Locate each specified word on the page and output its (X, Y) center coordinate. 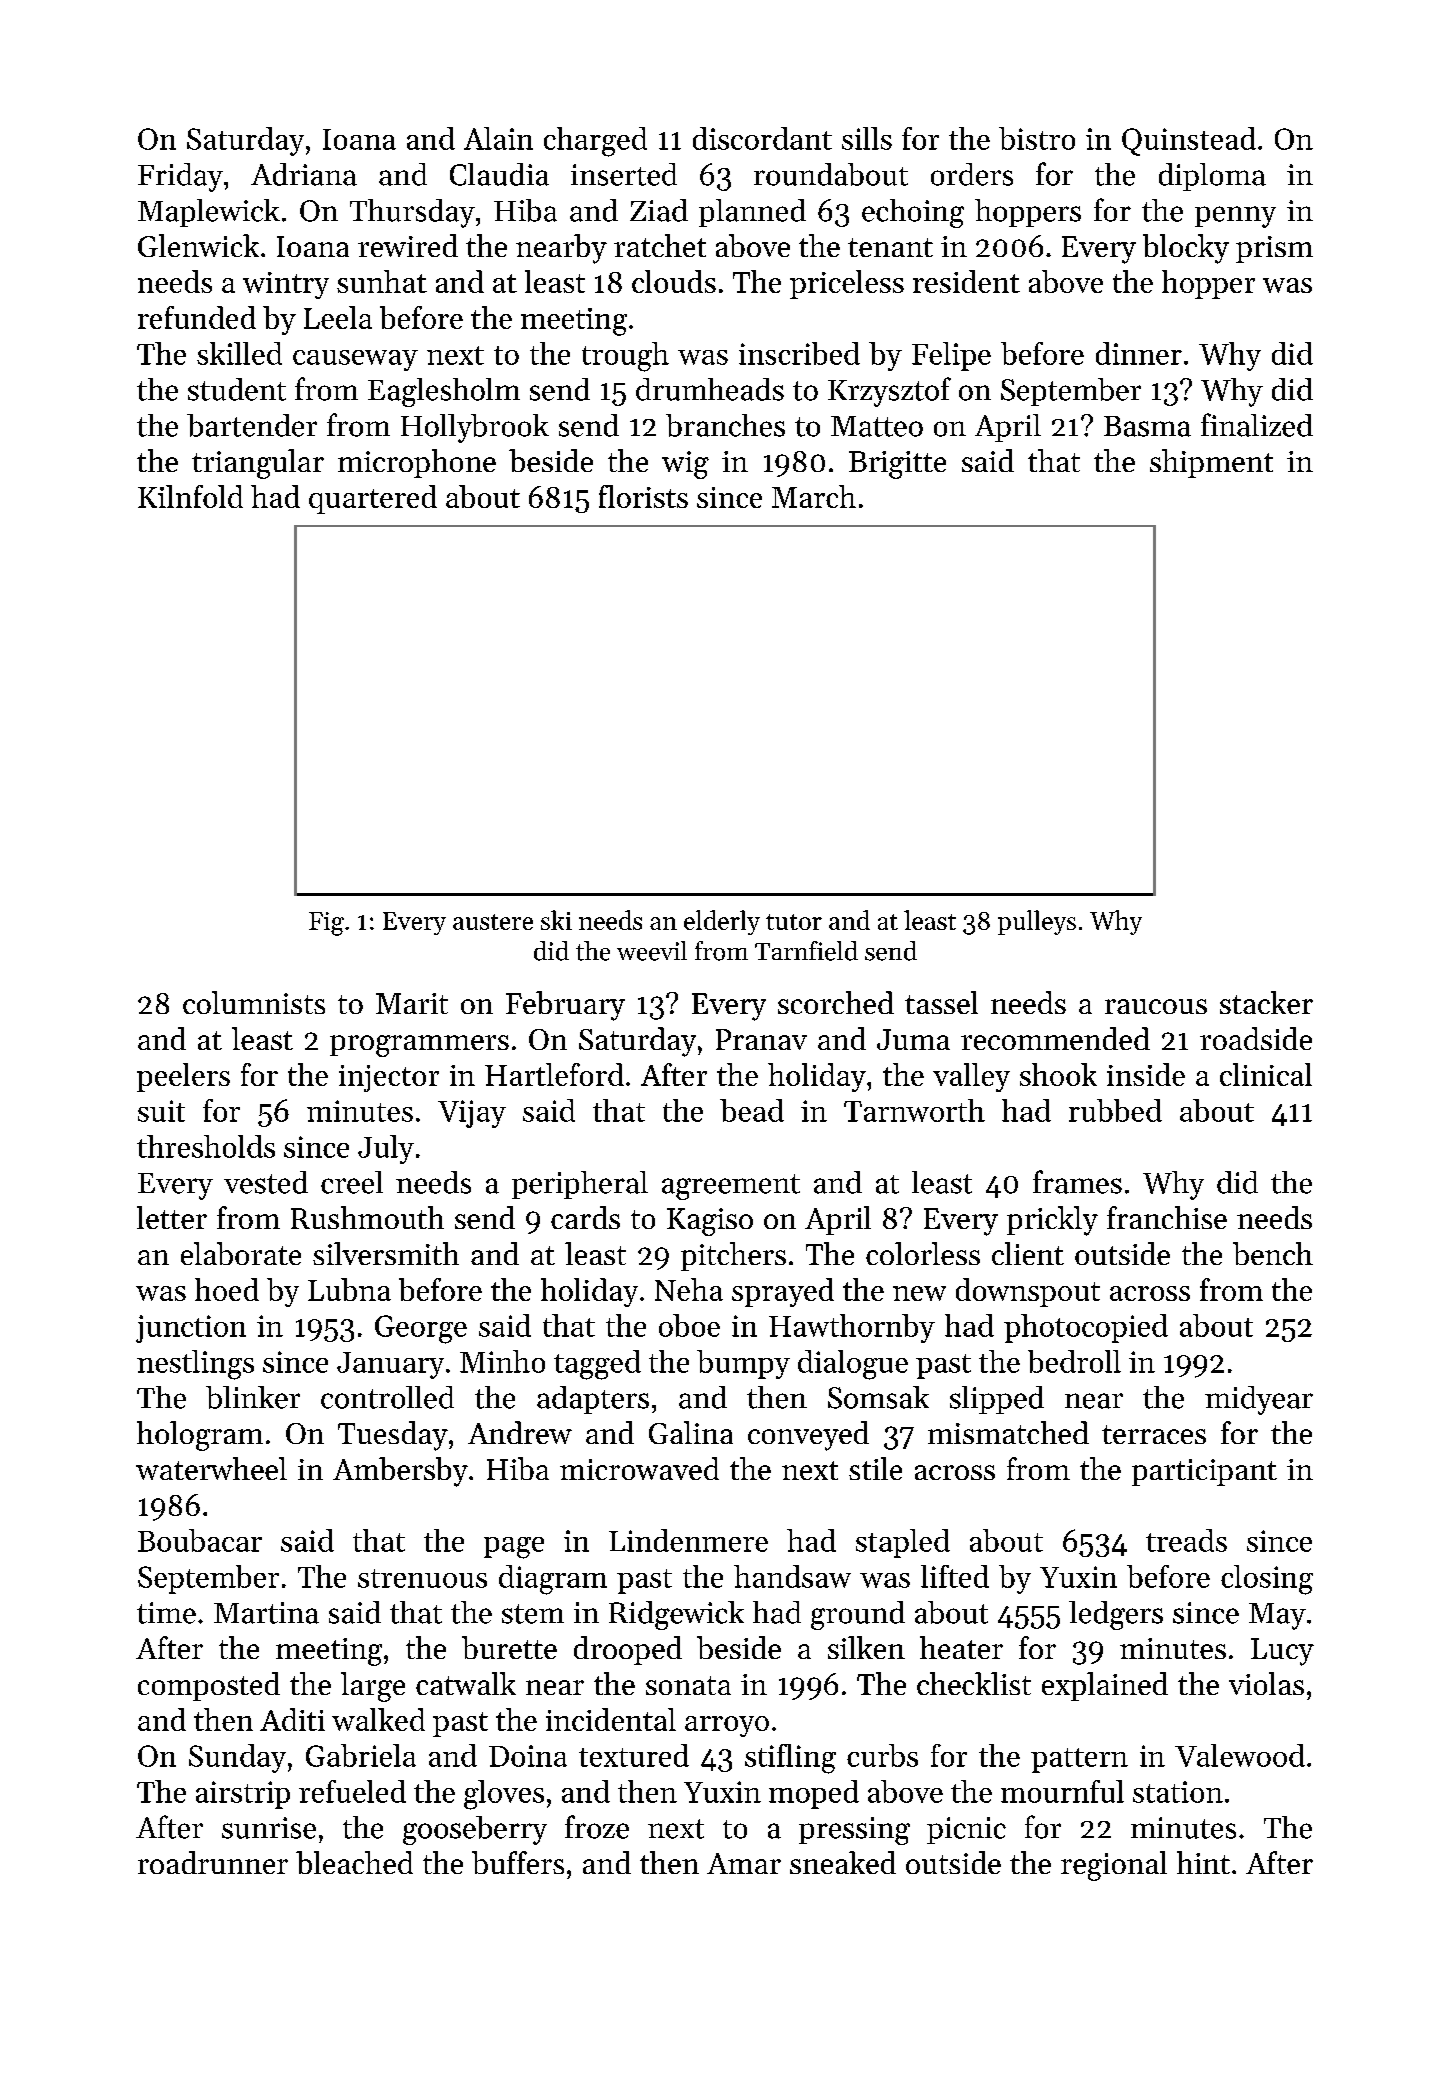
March (814, 496)
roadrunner (213, 1862)
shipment (1211, 463)
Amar (744, 1863)
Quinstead (1189, 141)
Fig (326, 924)
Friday (180, 177)
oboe (689, 1325)
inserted (624, 174)
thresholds (206, 1146)
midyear (1259, 1400)
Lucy (1282, 1652)
